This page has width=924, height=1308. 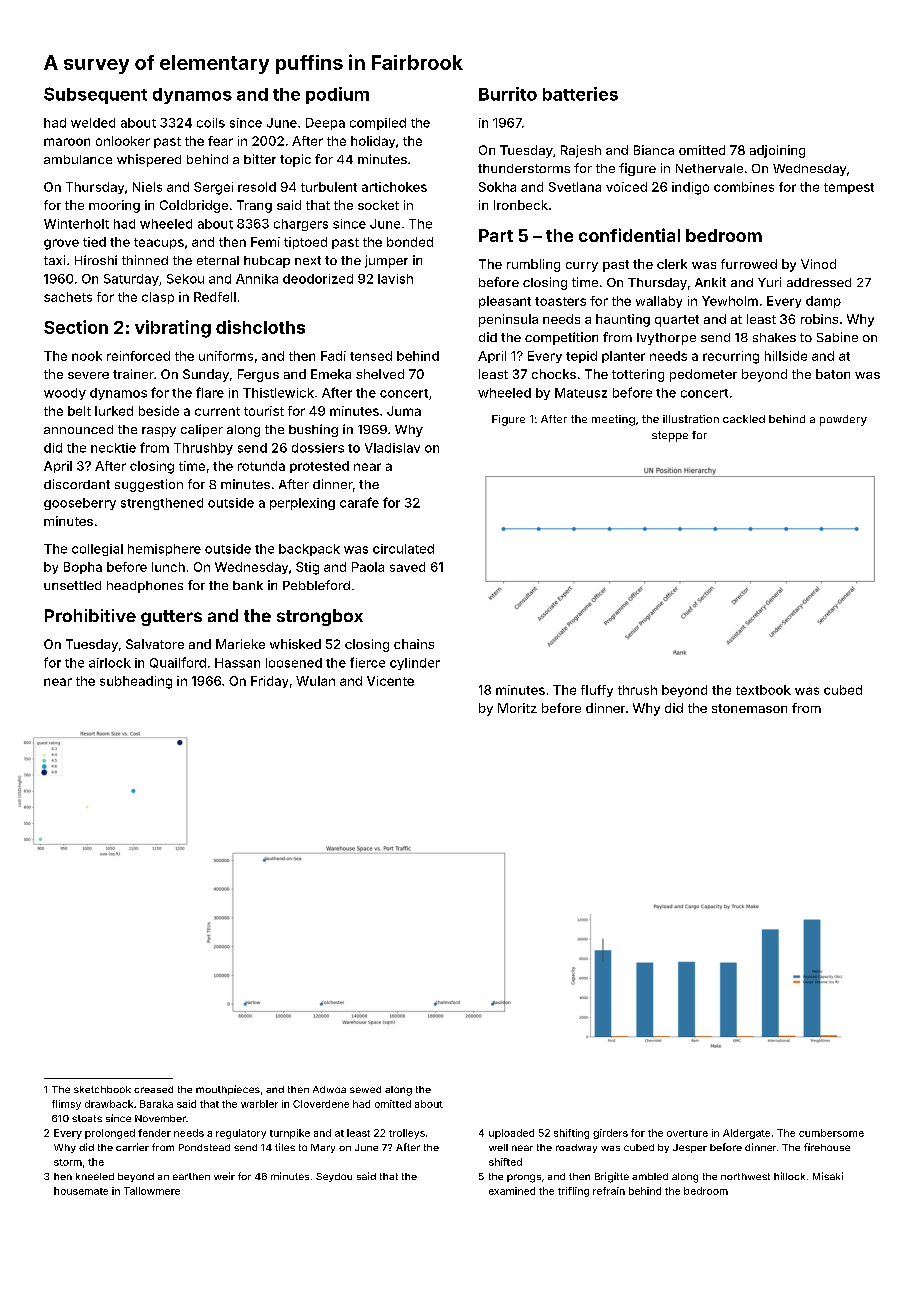 What do you see at coordinates (749, 708) in the page?
I see `stonemason` at bounding box center [749, 708].
